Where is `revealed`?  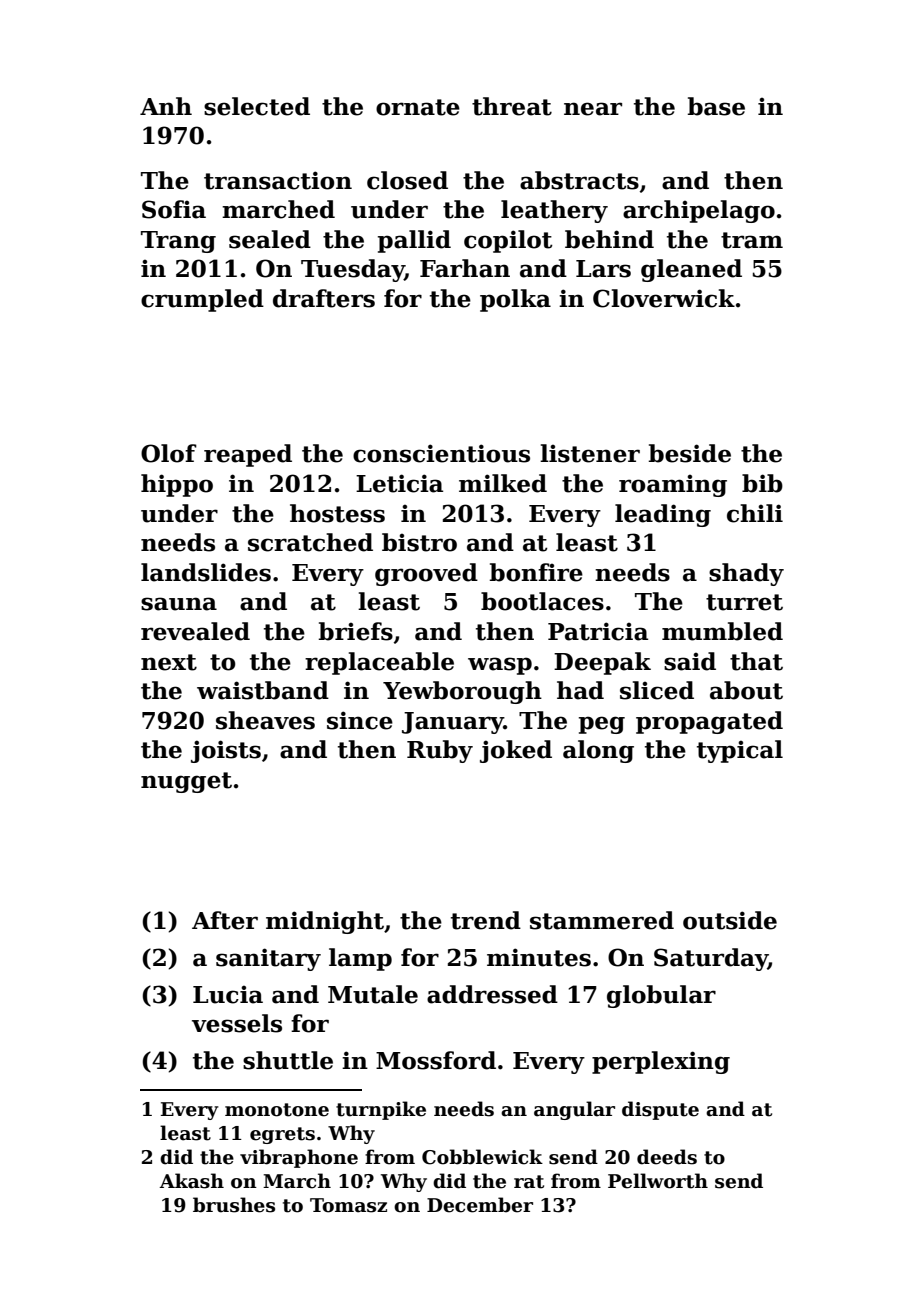
revealed is located at coordinates (195, 631).
